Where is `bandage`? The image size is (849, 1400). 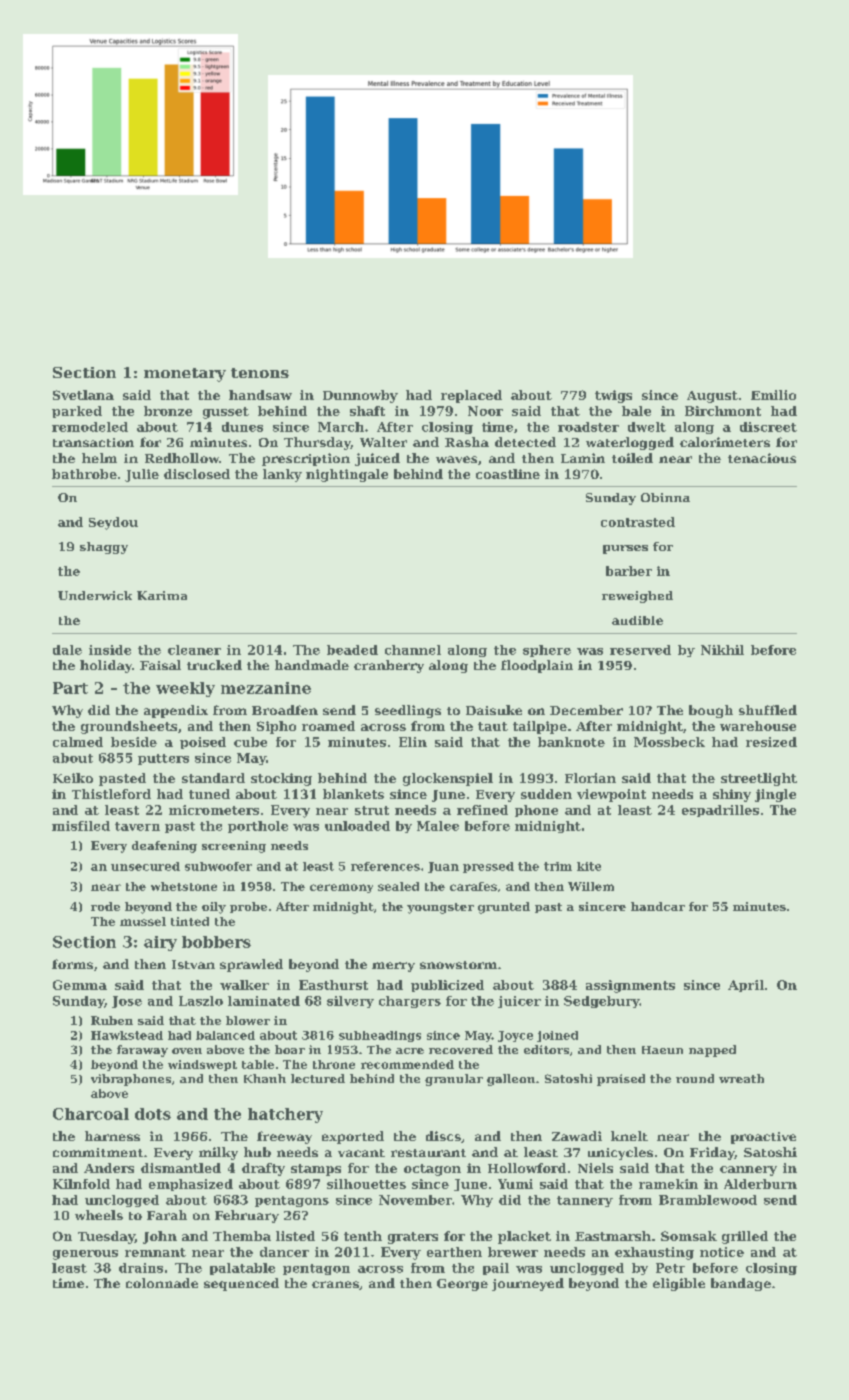 bandage is located at coordinates (741, 1284).
